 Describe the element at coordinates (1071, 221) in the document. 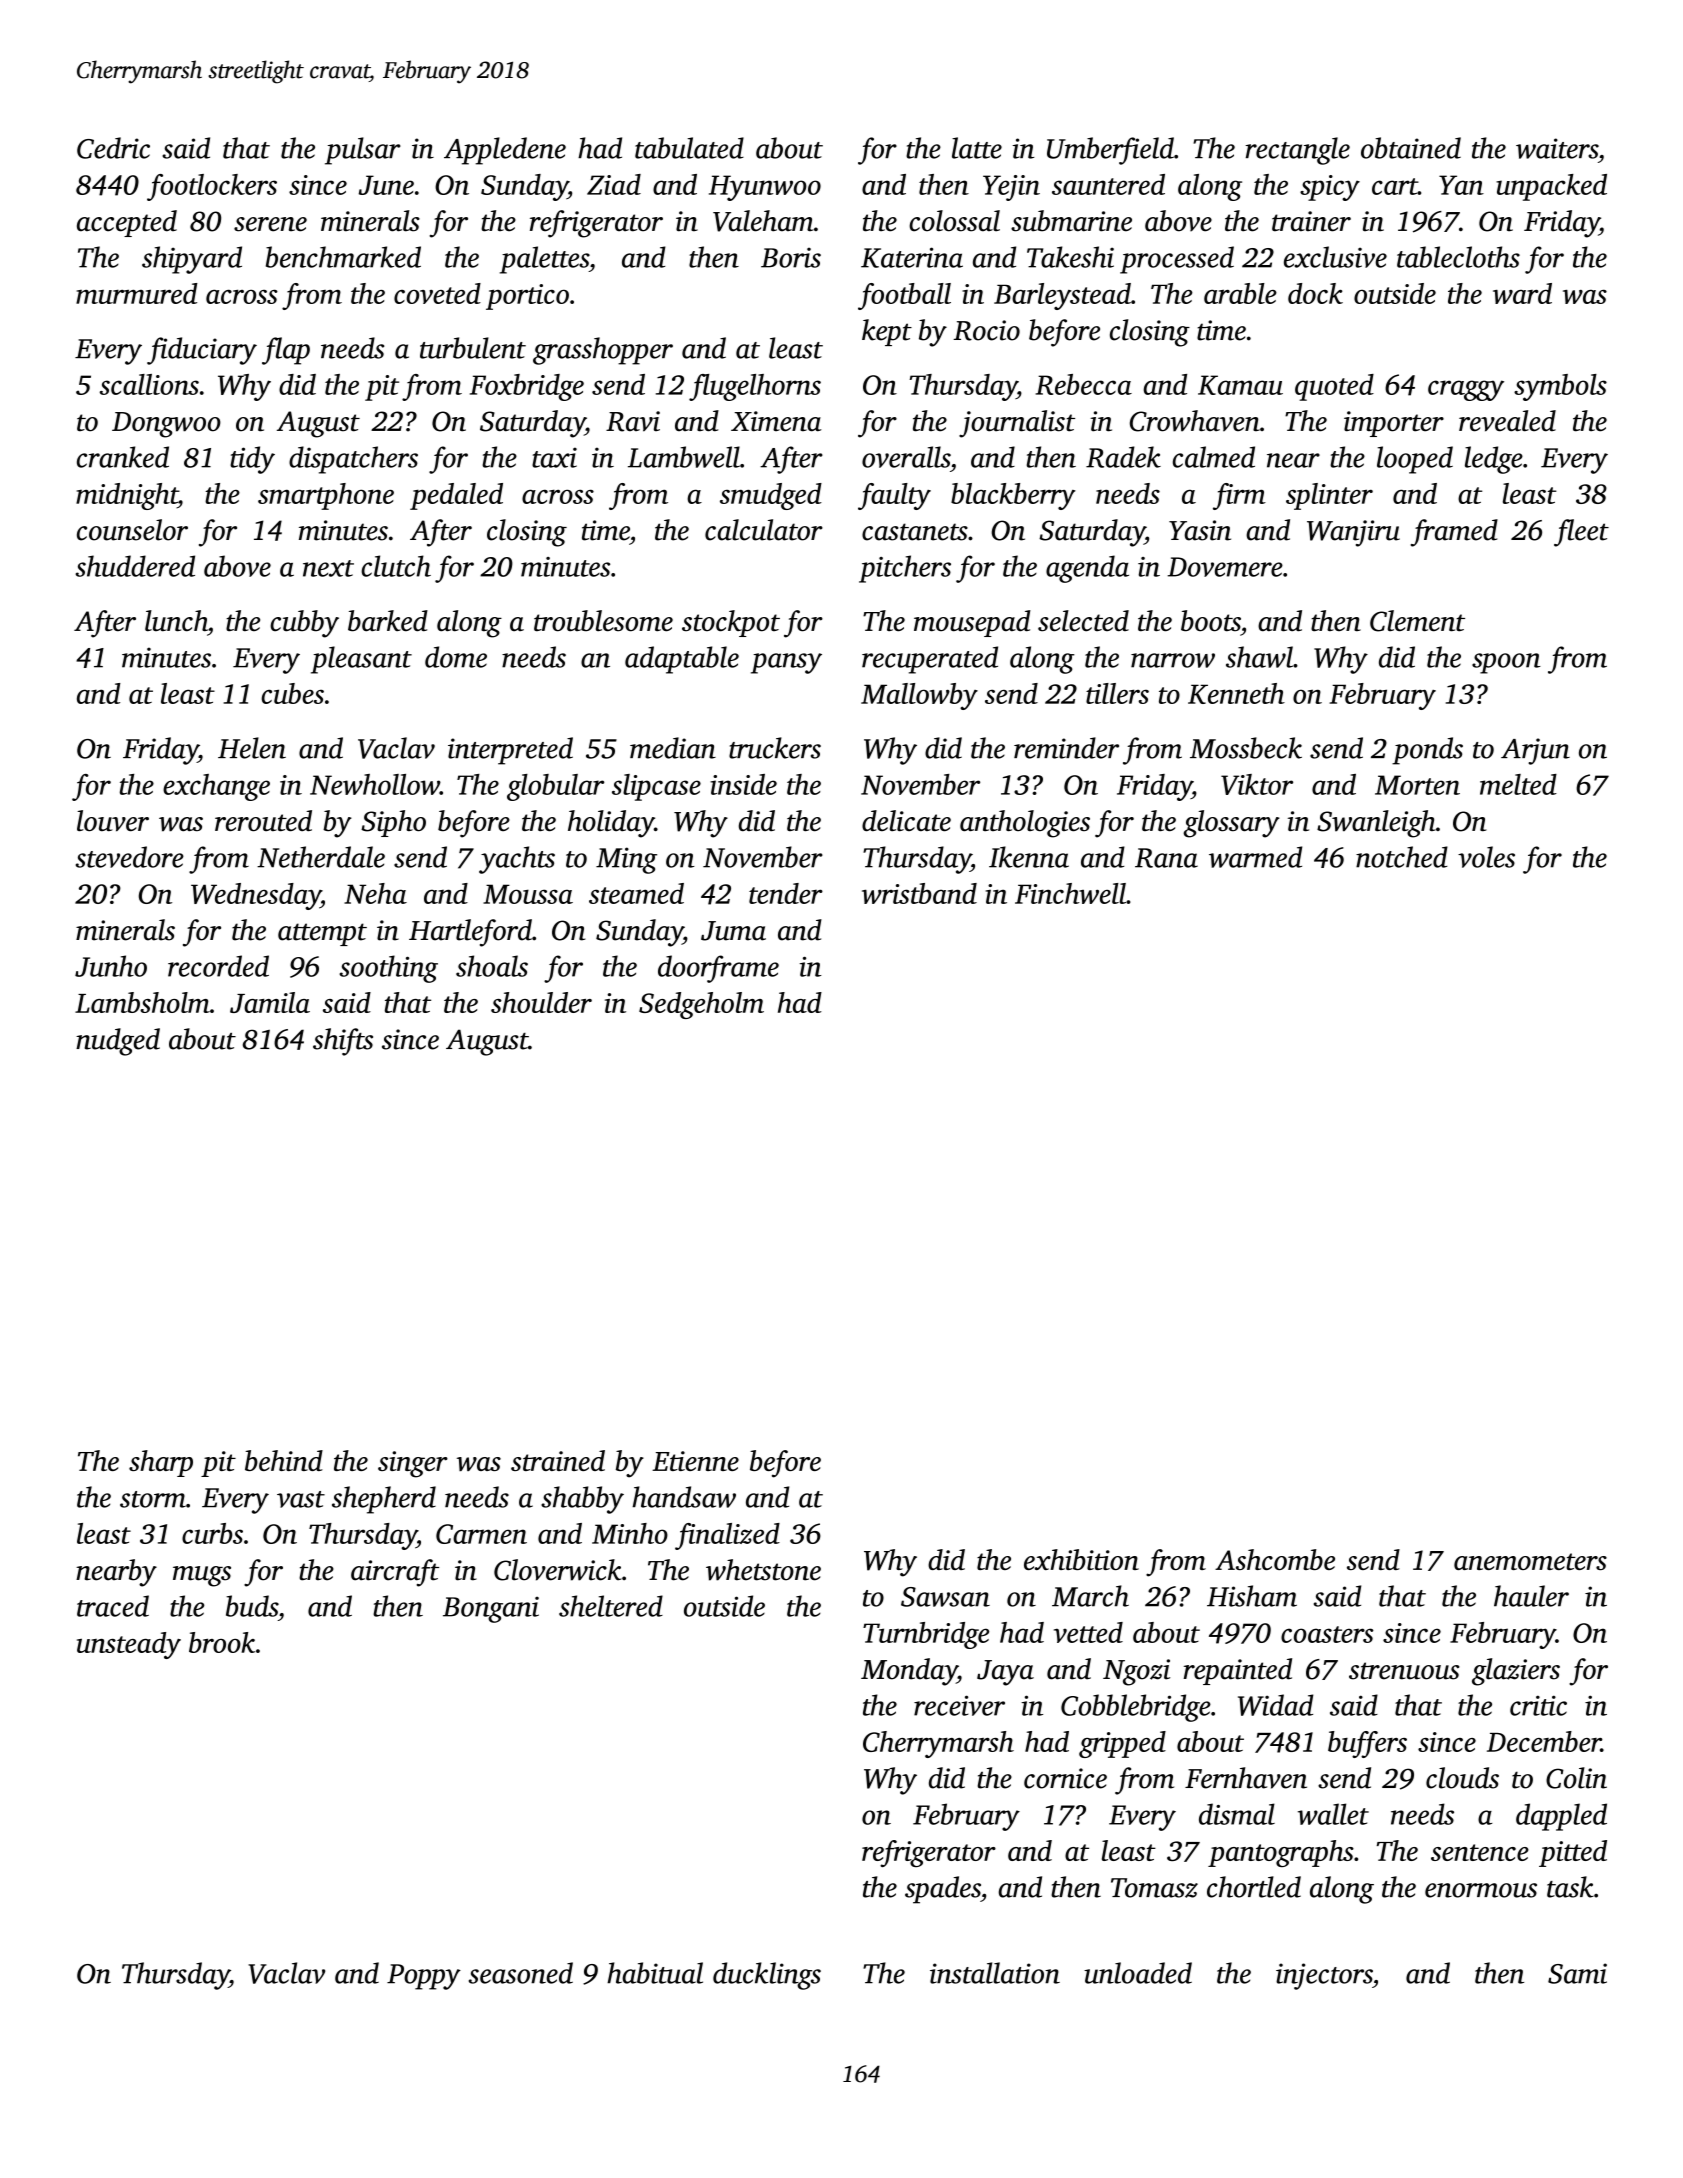

I see `submarine` at that location.
